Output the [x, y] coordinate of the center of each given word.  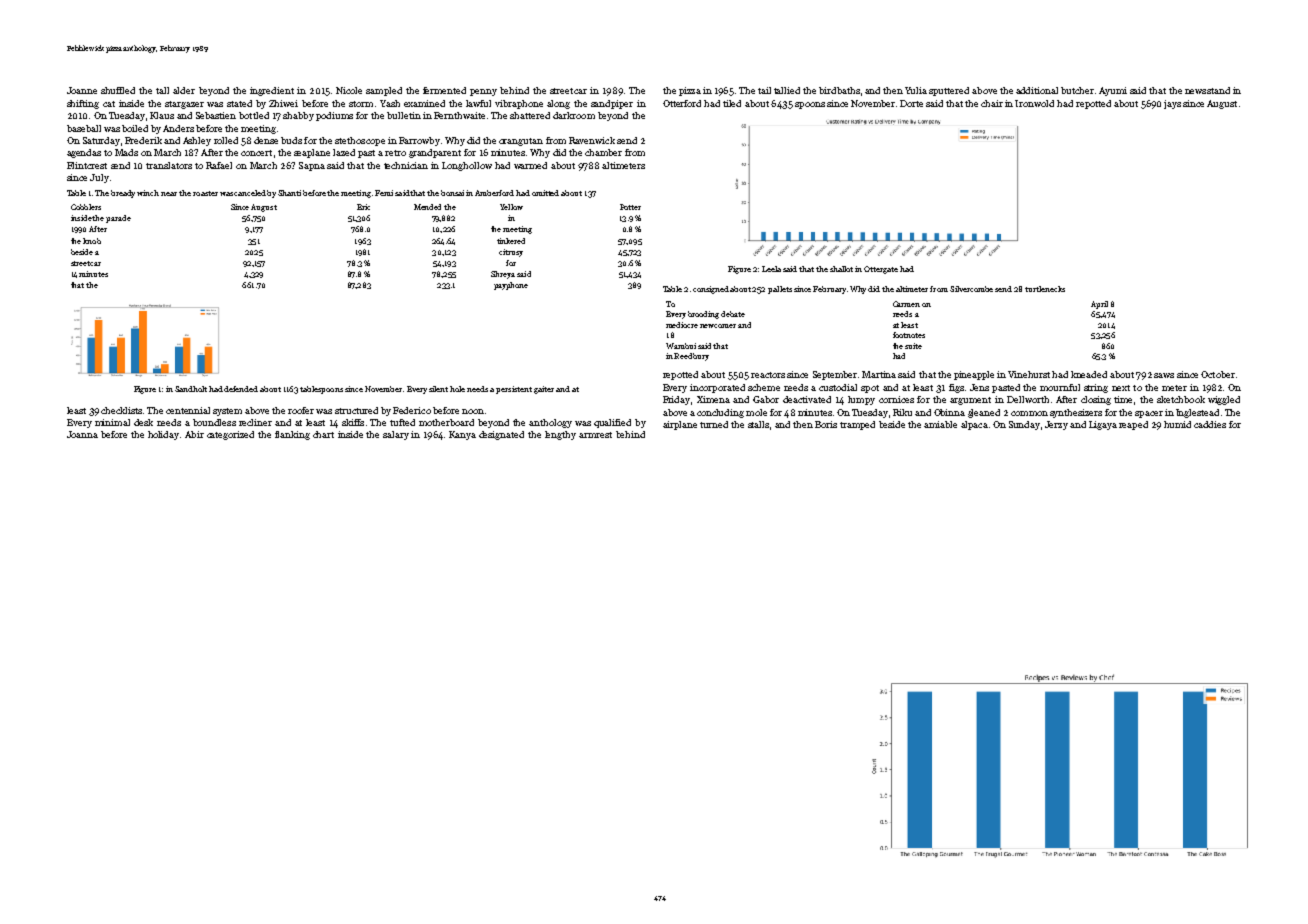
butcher [1077, 90]
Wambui [681, 346]
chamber [603, 152]
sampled [384, 91]
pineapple [974, 375]
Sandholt [191, 389]
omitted [545, 193]
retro [395, 153]
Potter [630, 207]
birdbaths [839, 90]
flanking [292, 435]
